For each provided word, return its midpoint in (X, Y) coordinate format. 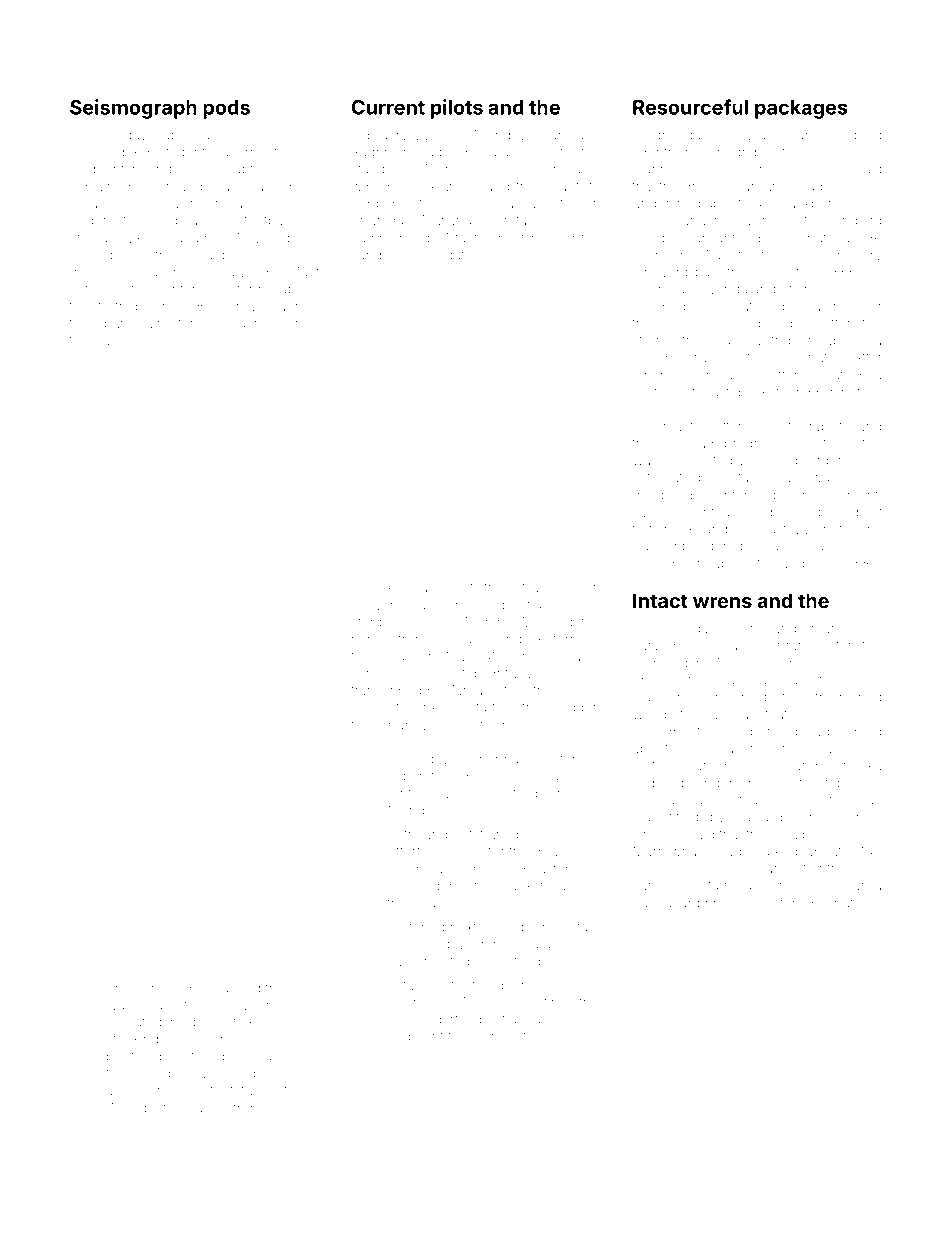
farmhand (738, 885)
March (485, 622)
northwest (664, 392)
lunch (650, 375)
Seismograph (133, 109)
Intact (660, 600)
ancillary (856, 256)
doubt (552, 851)
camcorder (170, 988)
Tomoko (377, 587)
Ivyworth (378, 606)
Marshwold (460, 169)
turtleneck (663, 529)
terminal (203, 323)
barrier (208, 1108)
